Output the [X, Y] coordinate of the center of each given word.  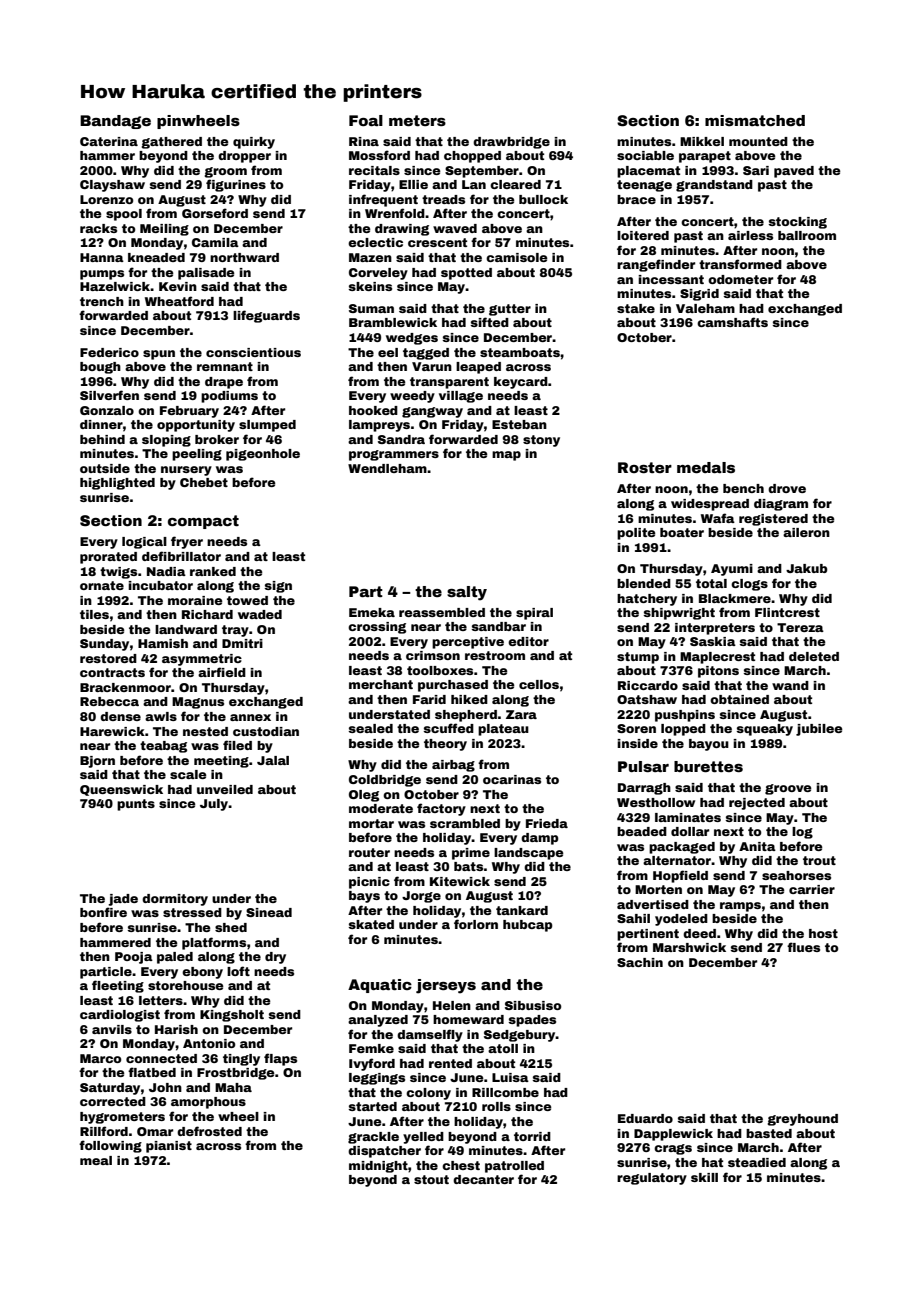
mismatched [755, 120]
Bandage [115, 122]
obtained [739, 699]
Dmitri [242, 643]
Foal [366, 120]
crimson [433, 655]
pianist [169, 1147]
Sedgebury [520, 1036]
